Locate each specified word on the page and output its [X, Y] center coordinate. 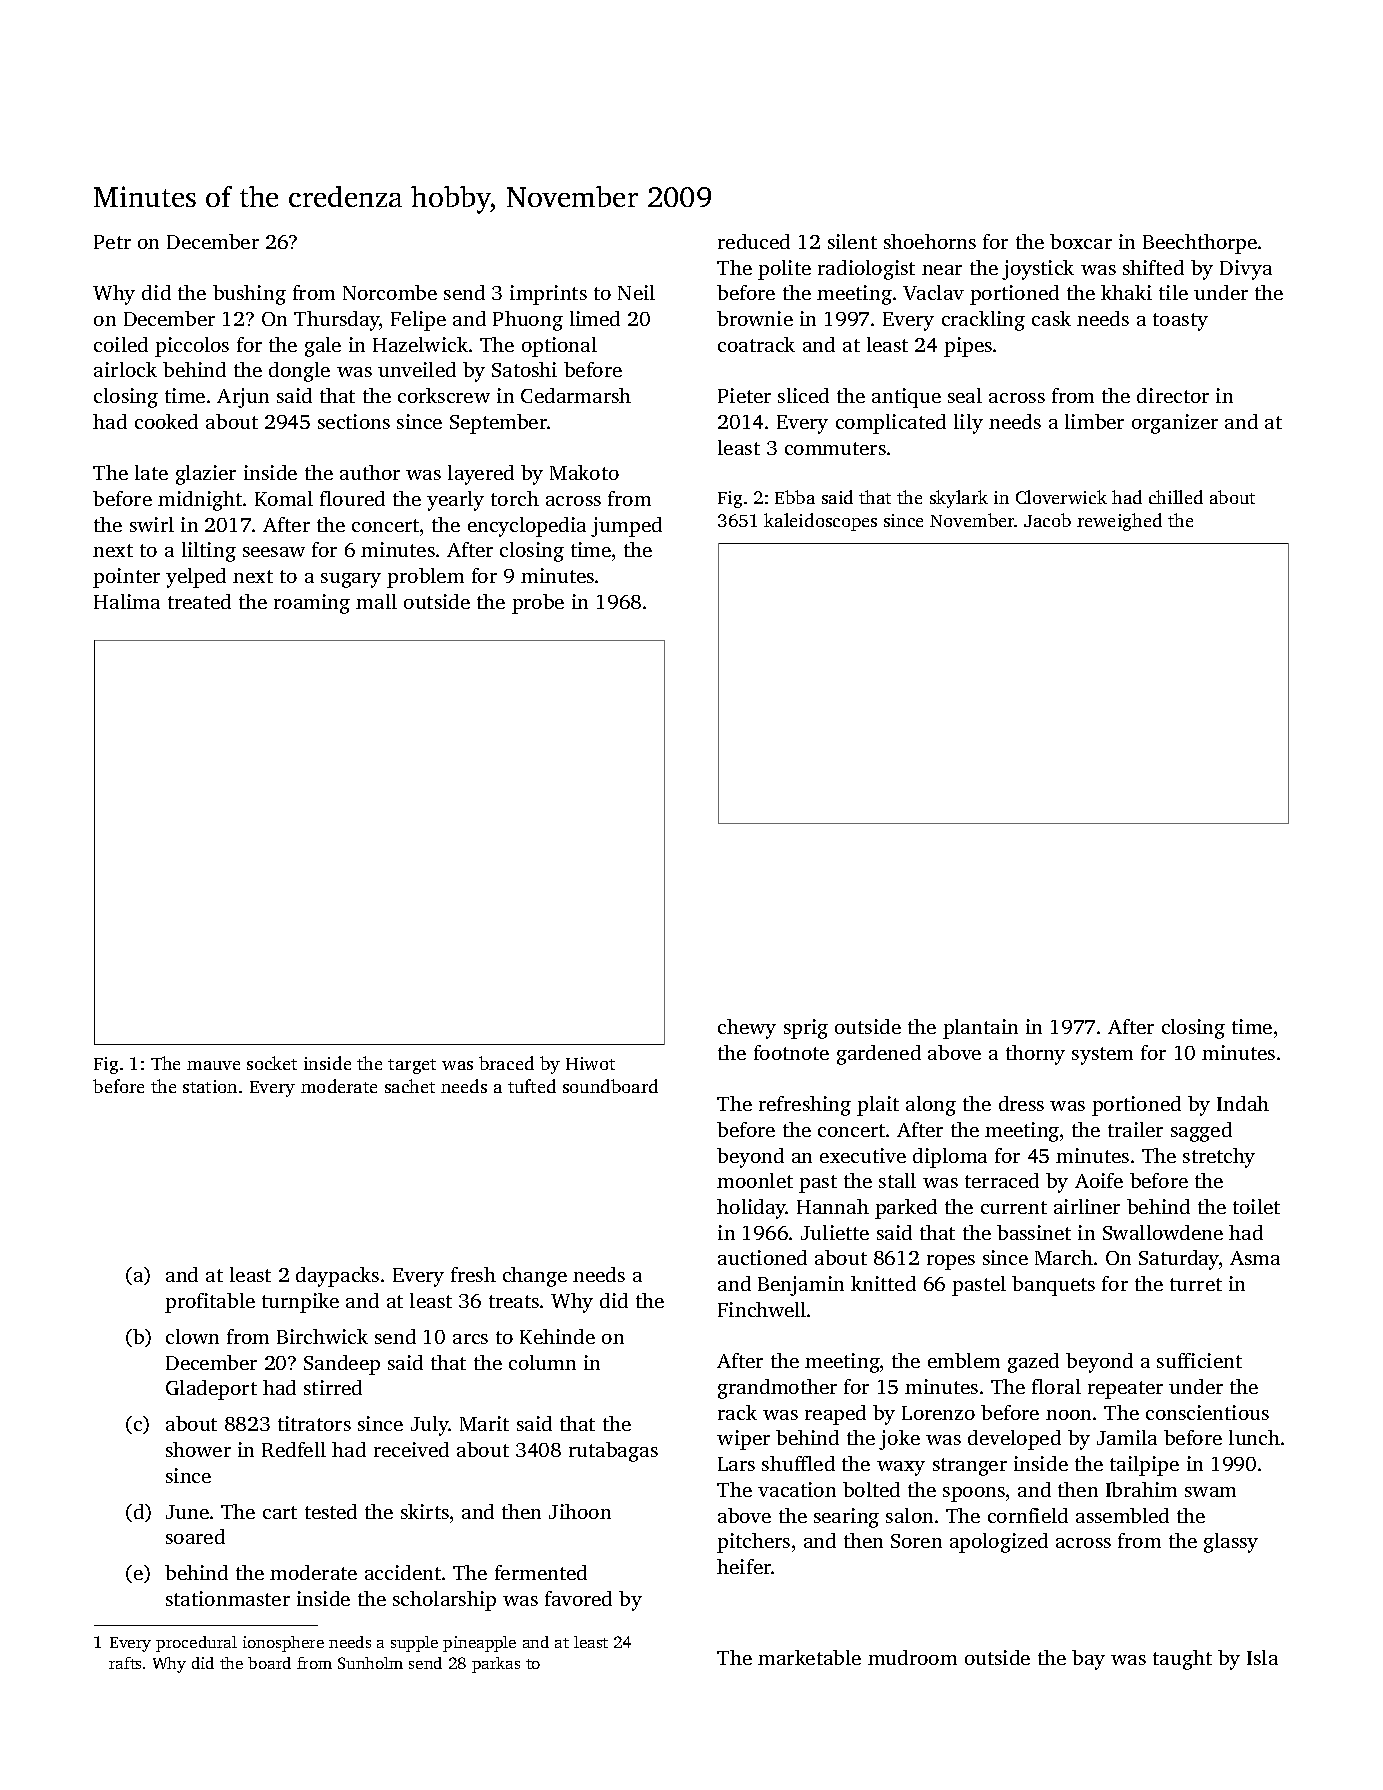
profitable [210, 1303]
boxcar [1081, 241]
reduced [754, 241]
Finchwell [762, 1309]
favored [578, 1598]
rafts [125, 1663]
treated [199, 601]
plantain [980, 1029]
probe [538, 604]
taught [1182, 1660]
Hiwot [590, 1063]
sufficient [1199, 1360]
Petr [112, 242]
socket [272, 1063]
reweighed [1119, 522]
